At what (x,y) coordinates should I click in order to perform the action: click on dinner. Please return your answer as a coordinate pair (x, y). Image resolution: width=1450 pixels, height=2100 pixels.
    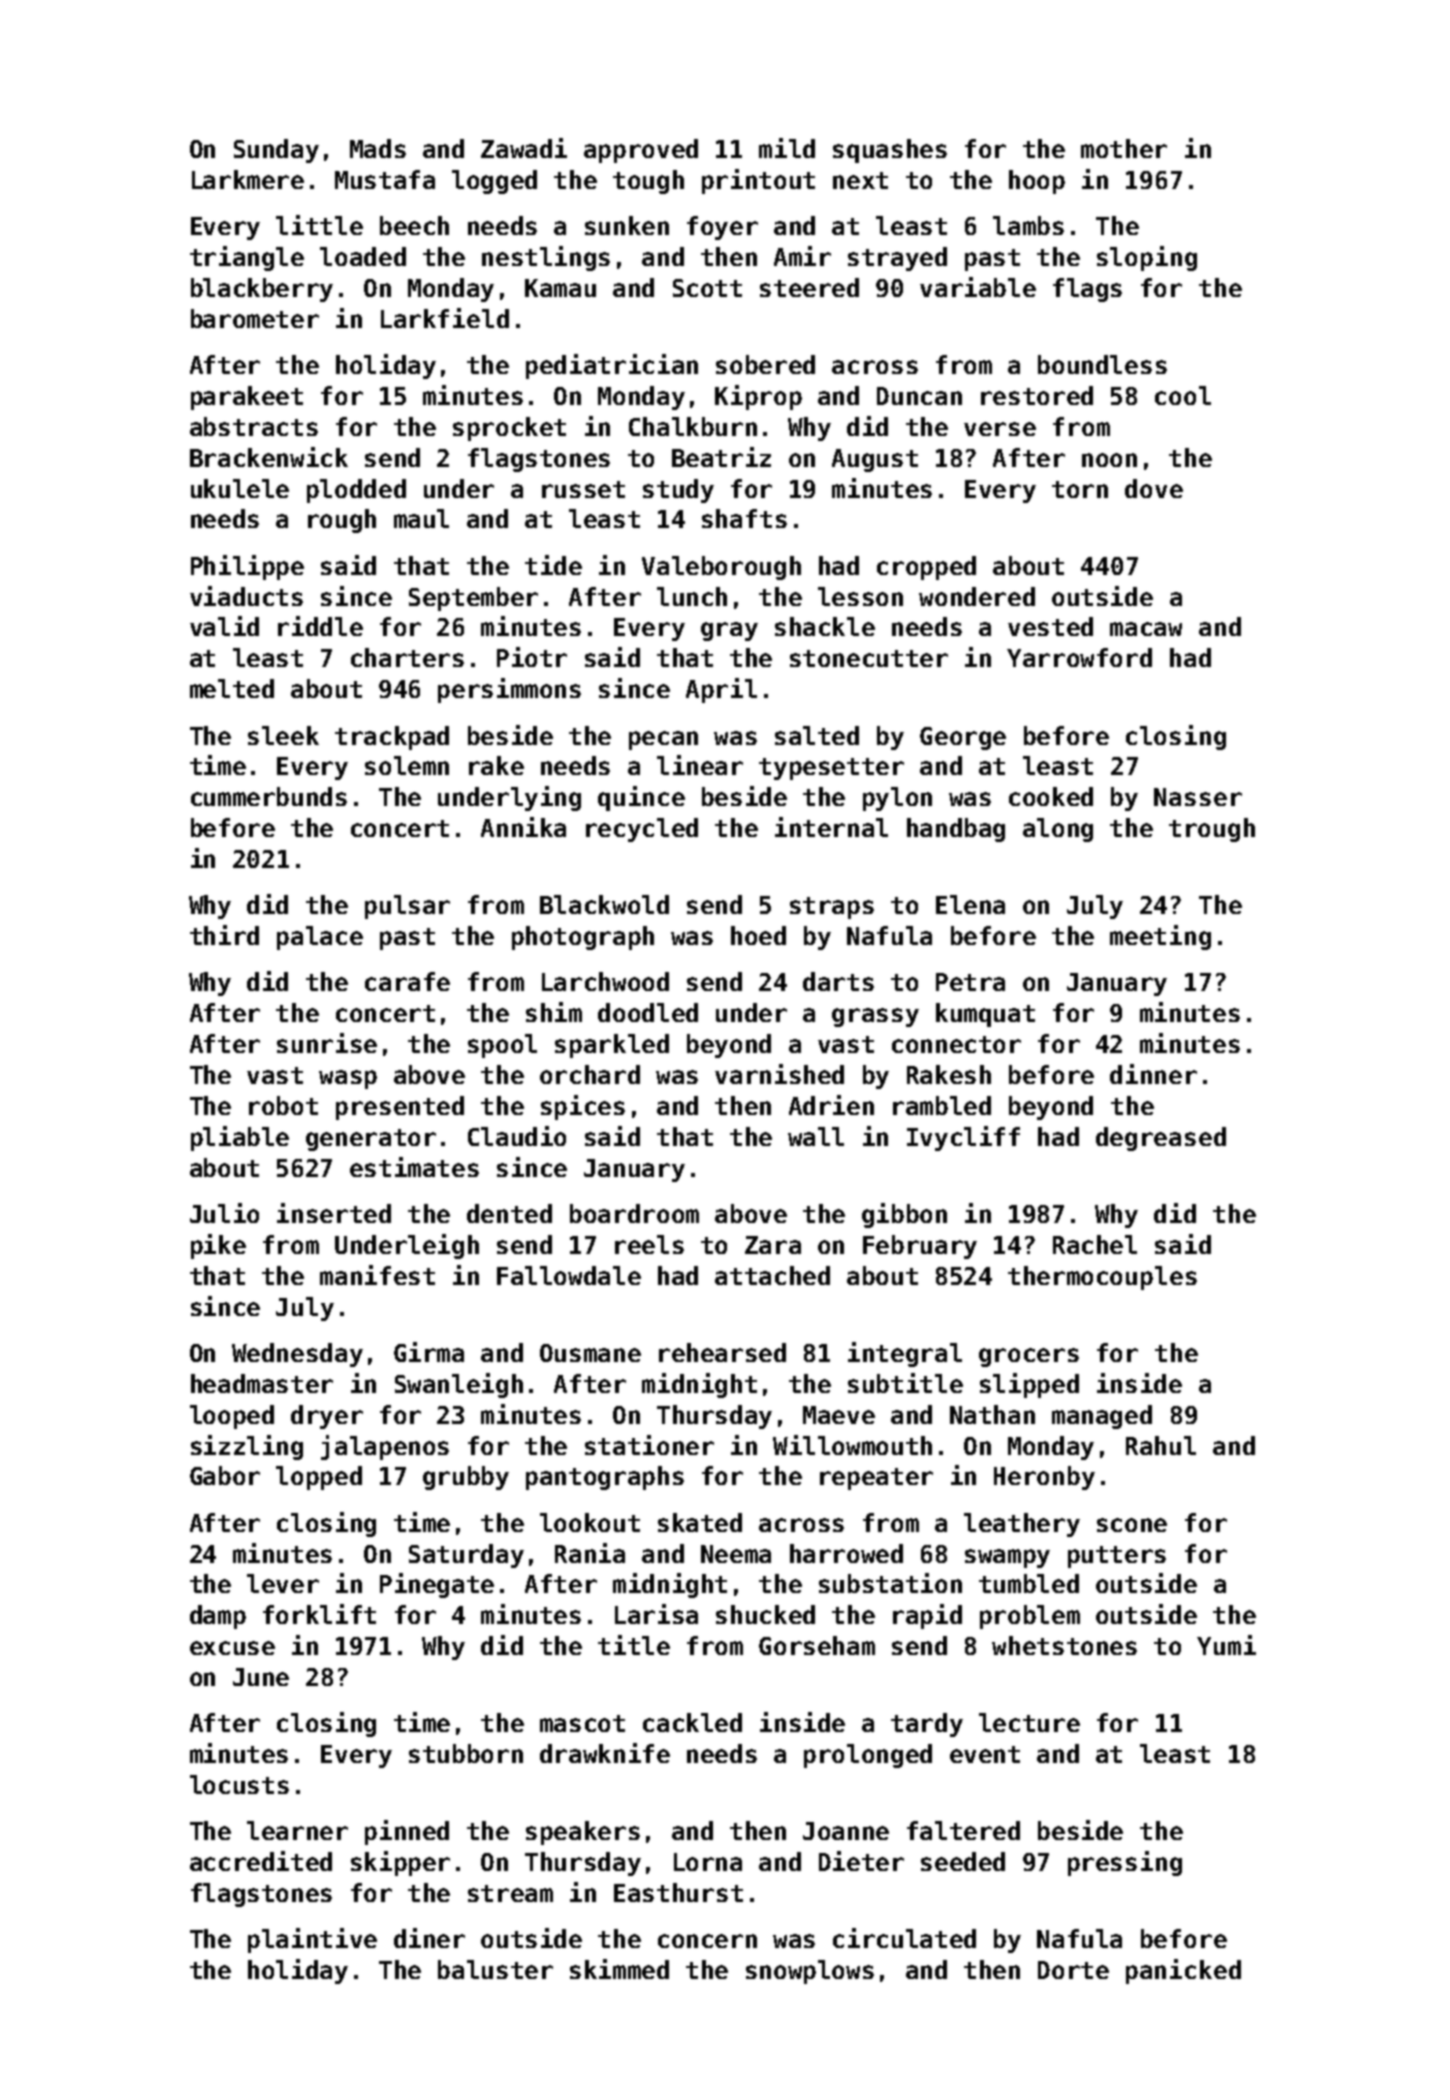
    Looking at the image, I should click on (1153, 1074).
